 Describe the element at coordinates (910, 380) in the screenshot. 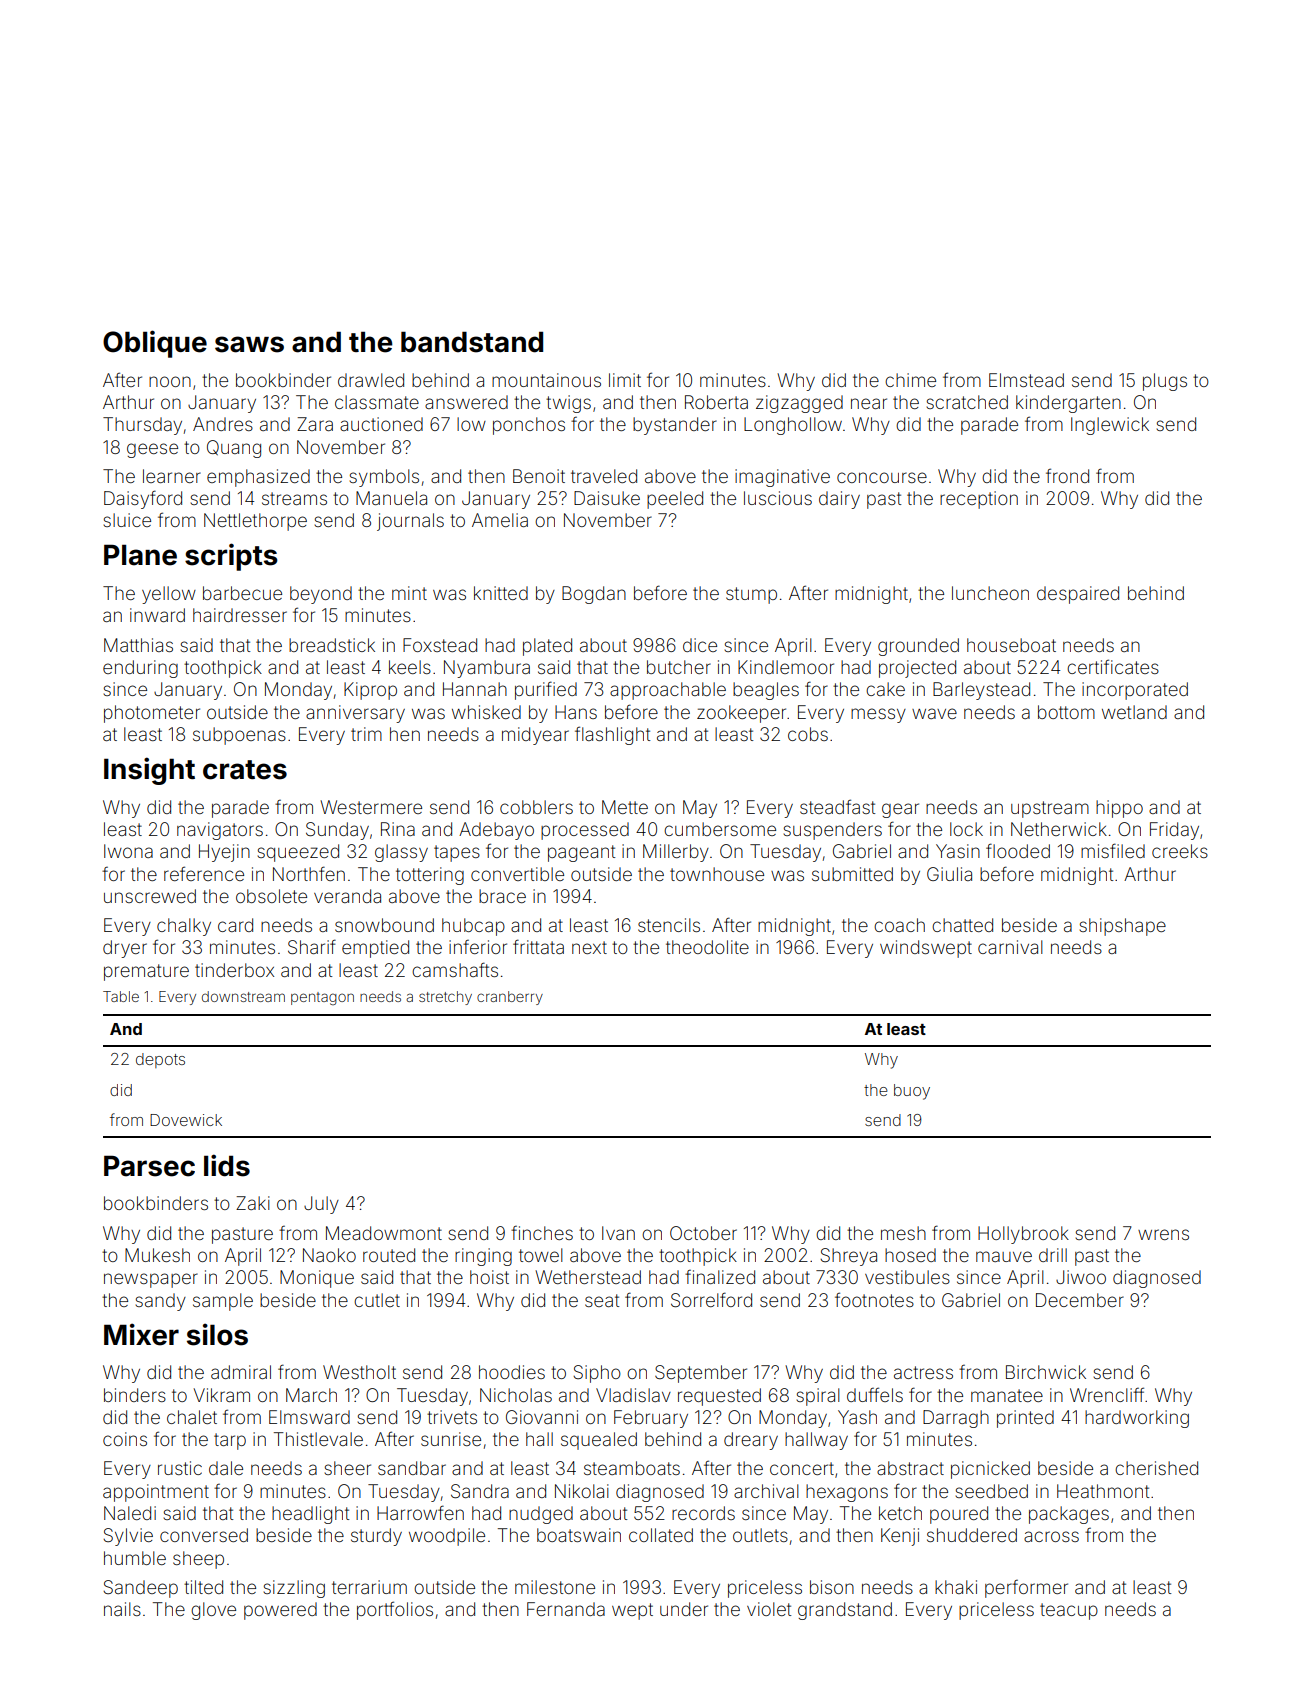

I see `chime` at that location.
